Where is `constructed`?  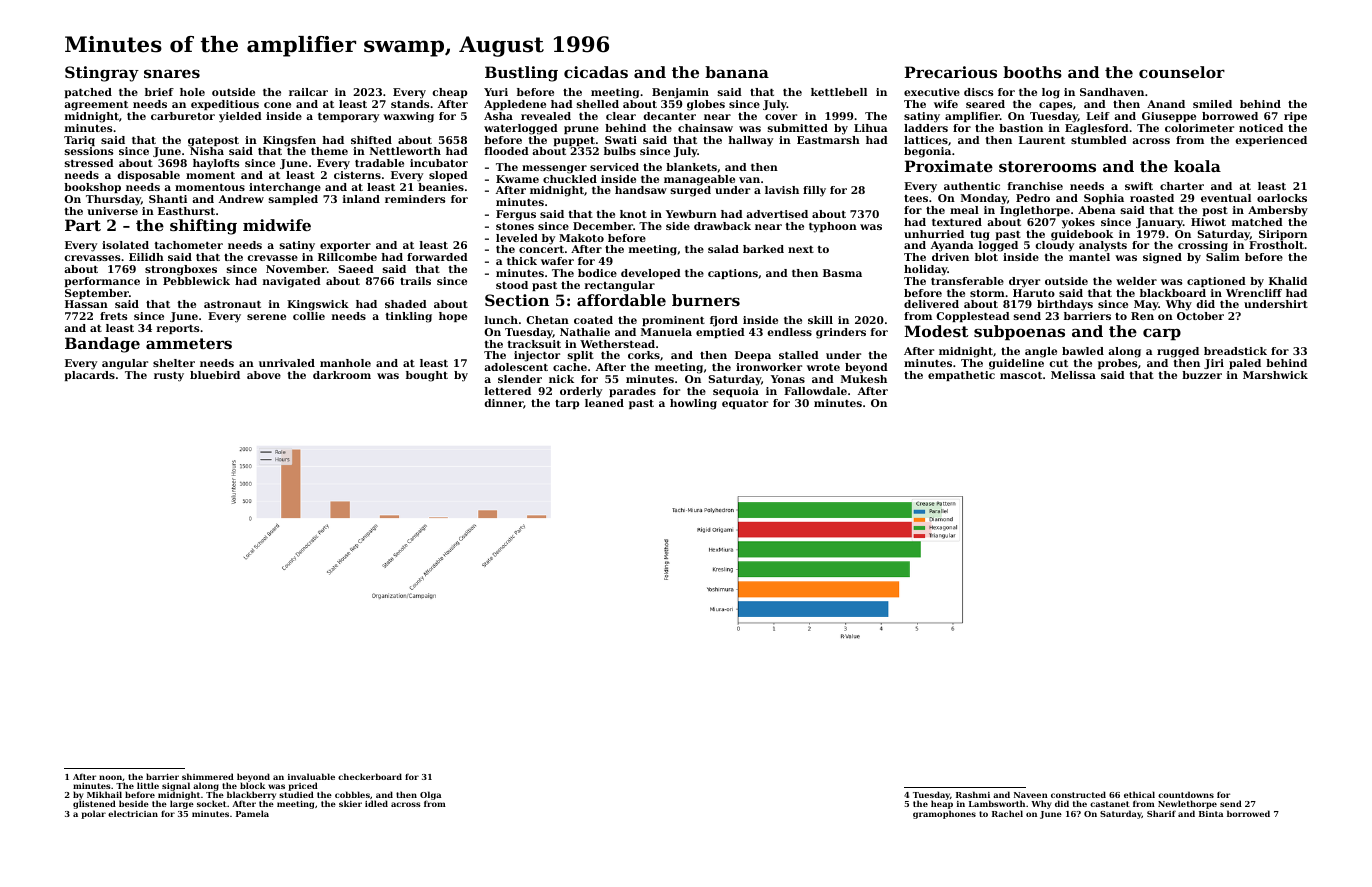
constructed is located at coordinates (1078, 794).
